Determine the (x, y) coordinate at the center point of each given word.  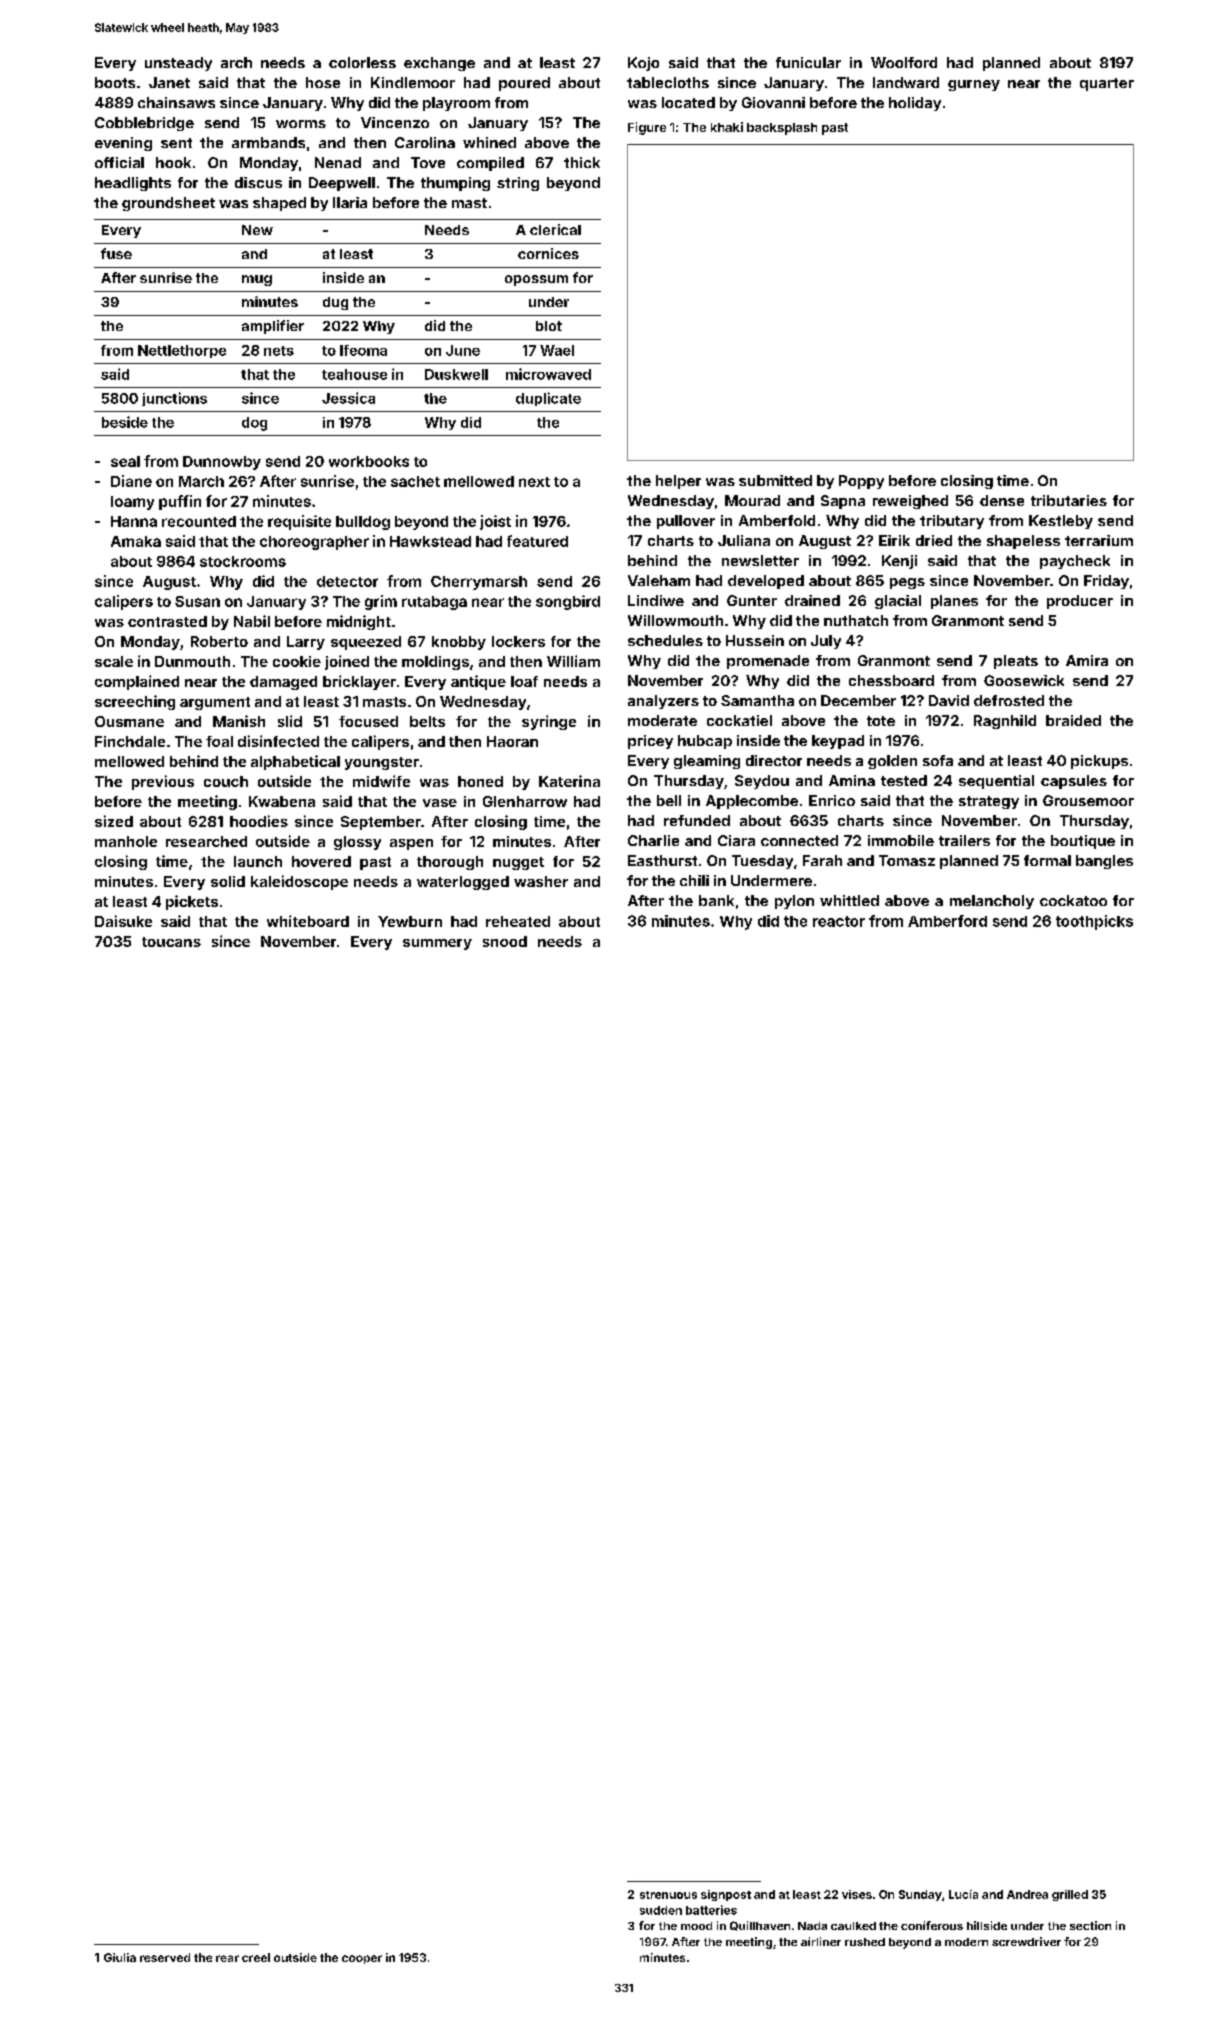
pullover (686, 522)
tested (904, 780)
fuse (116, 253)
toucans (171, 942)
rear (227, 1958)
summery (437, 944)
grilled (1070, 1895)
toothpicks (1094, 922)
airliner (821, 1941)
